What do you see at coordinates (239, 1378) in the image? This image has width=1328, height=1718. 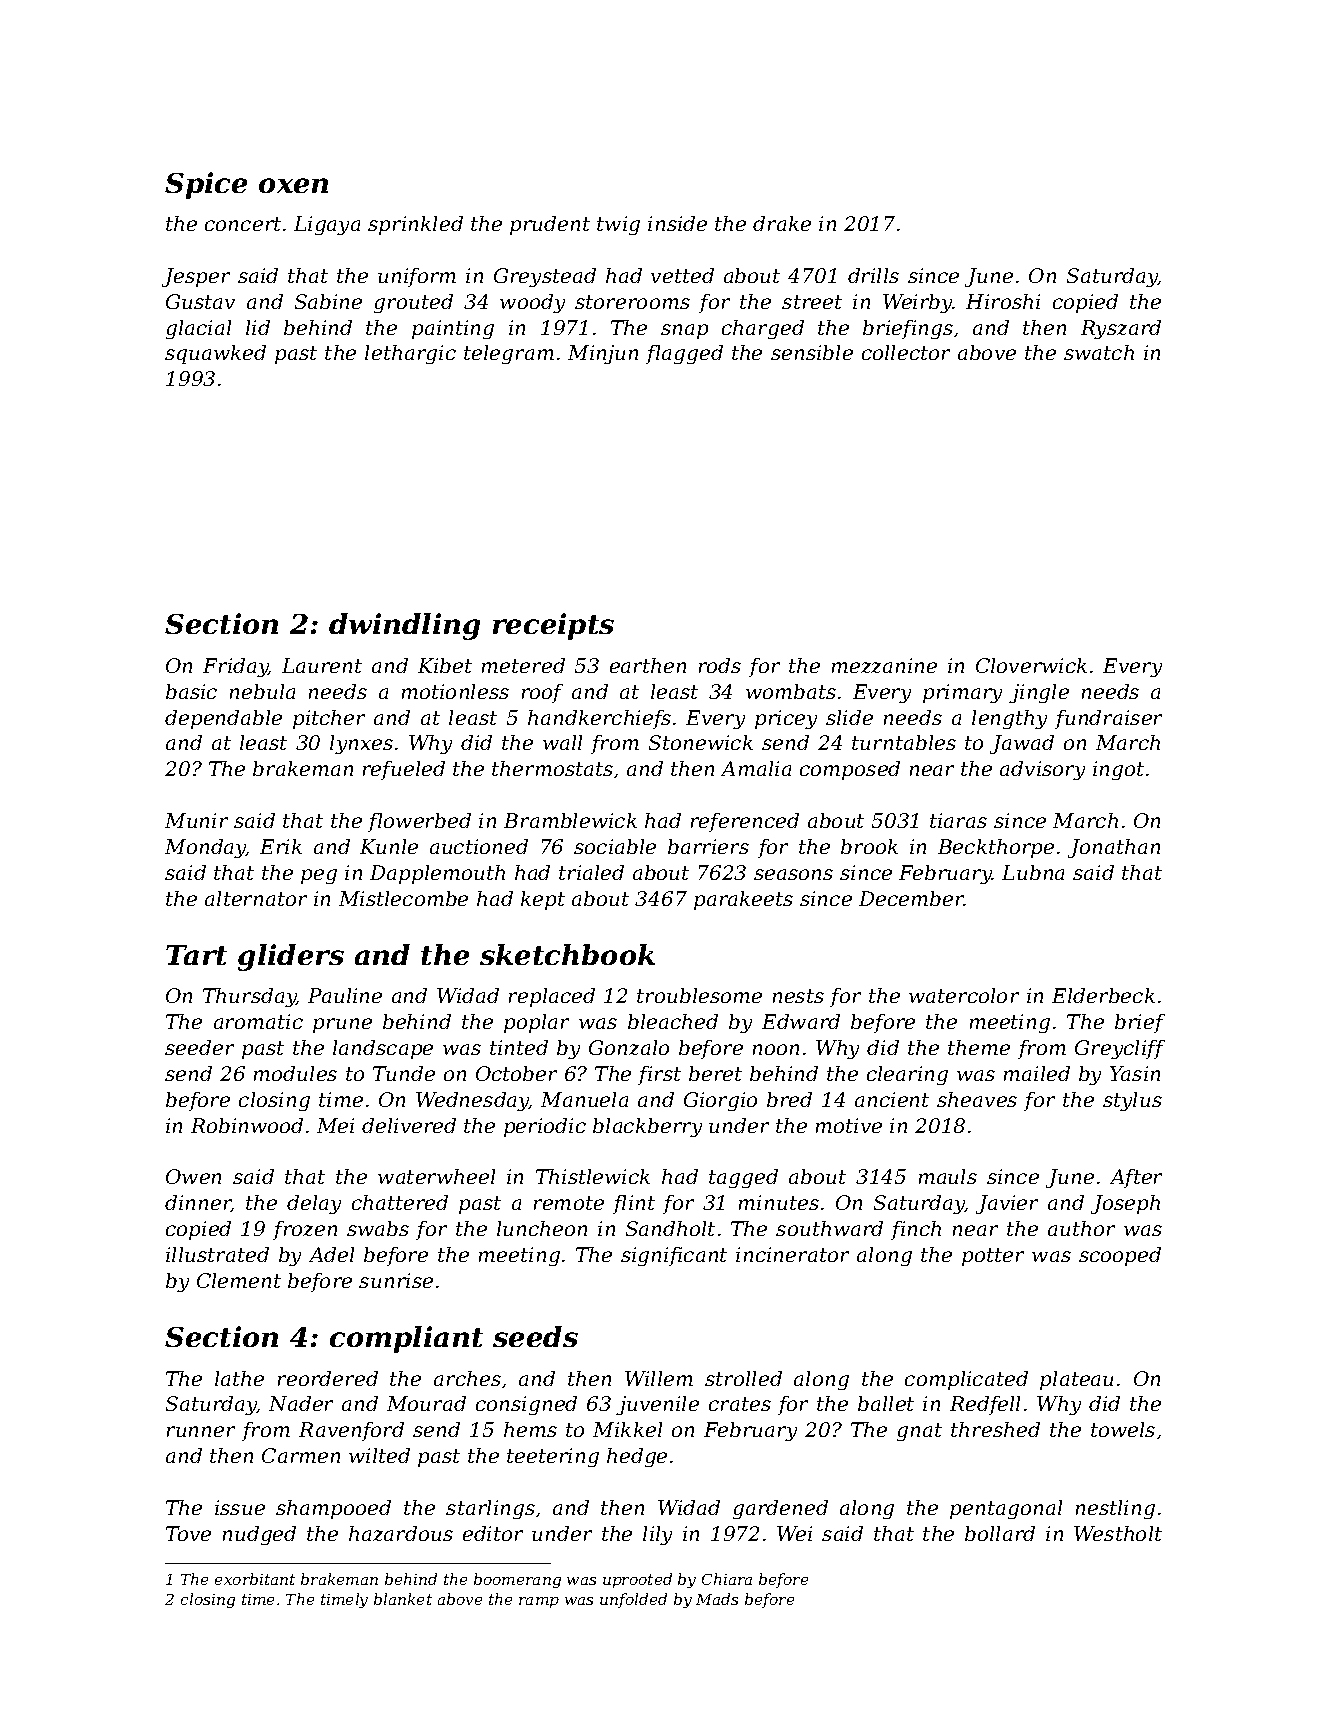 I see `lathe` at bounding box center [239, 1378].
